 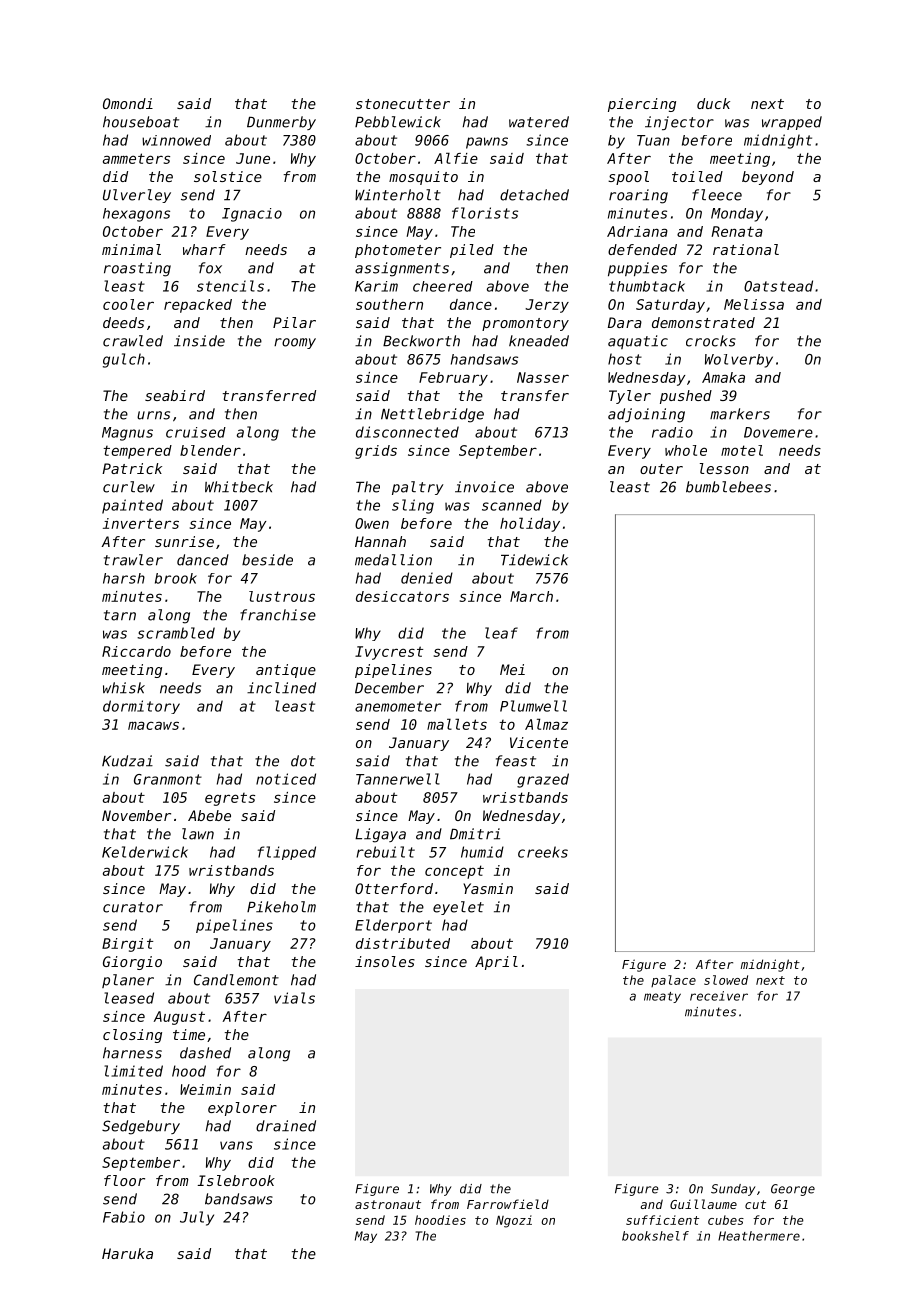 I want to click on slowed, so click(x=726, y=980).
